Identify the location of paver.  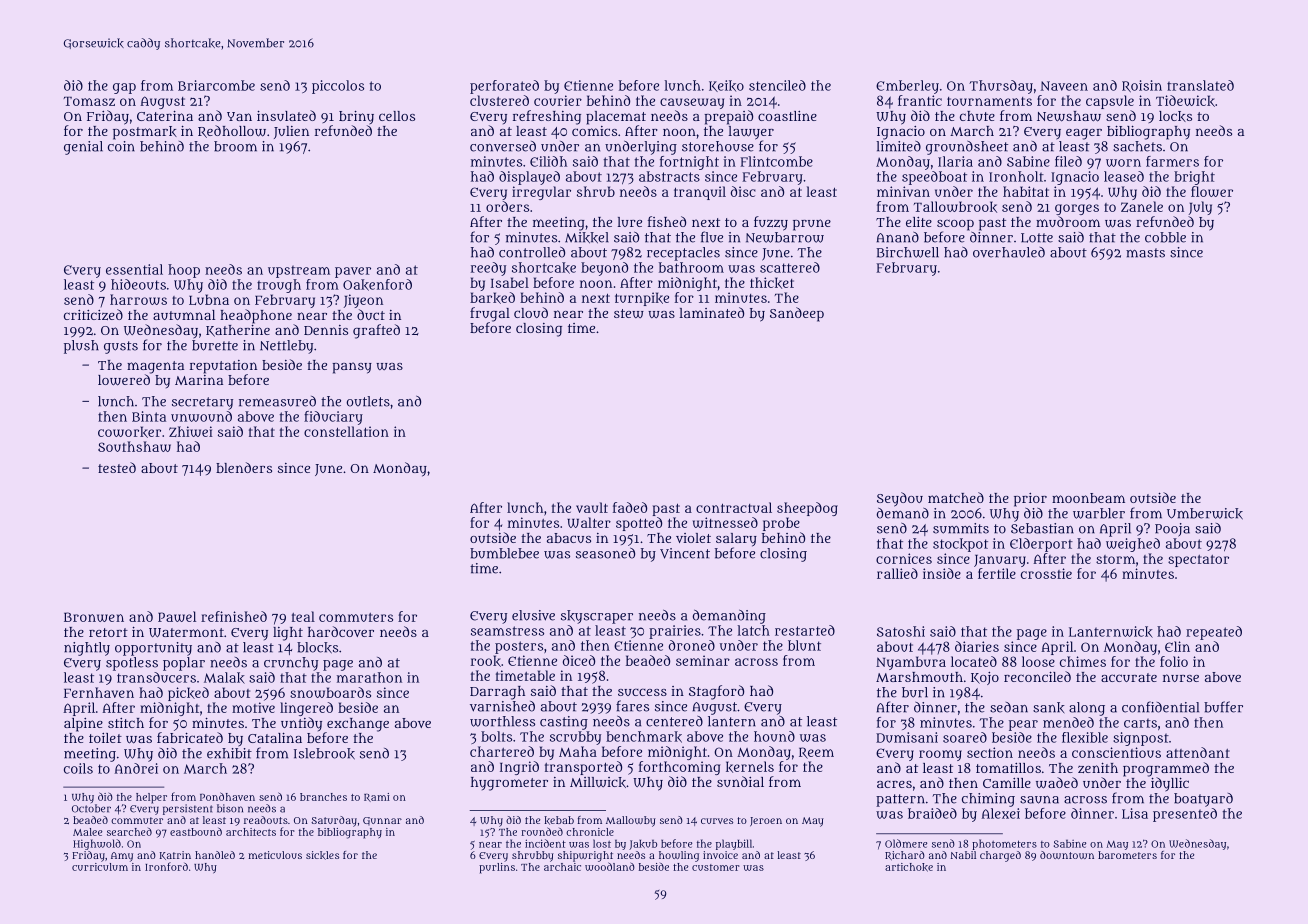
(353, 272).
